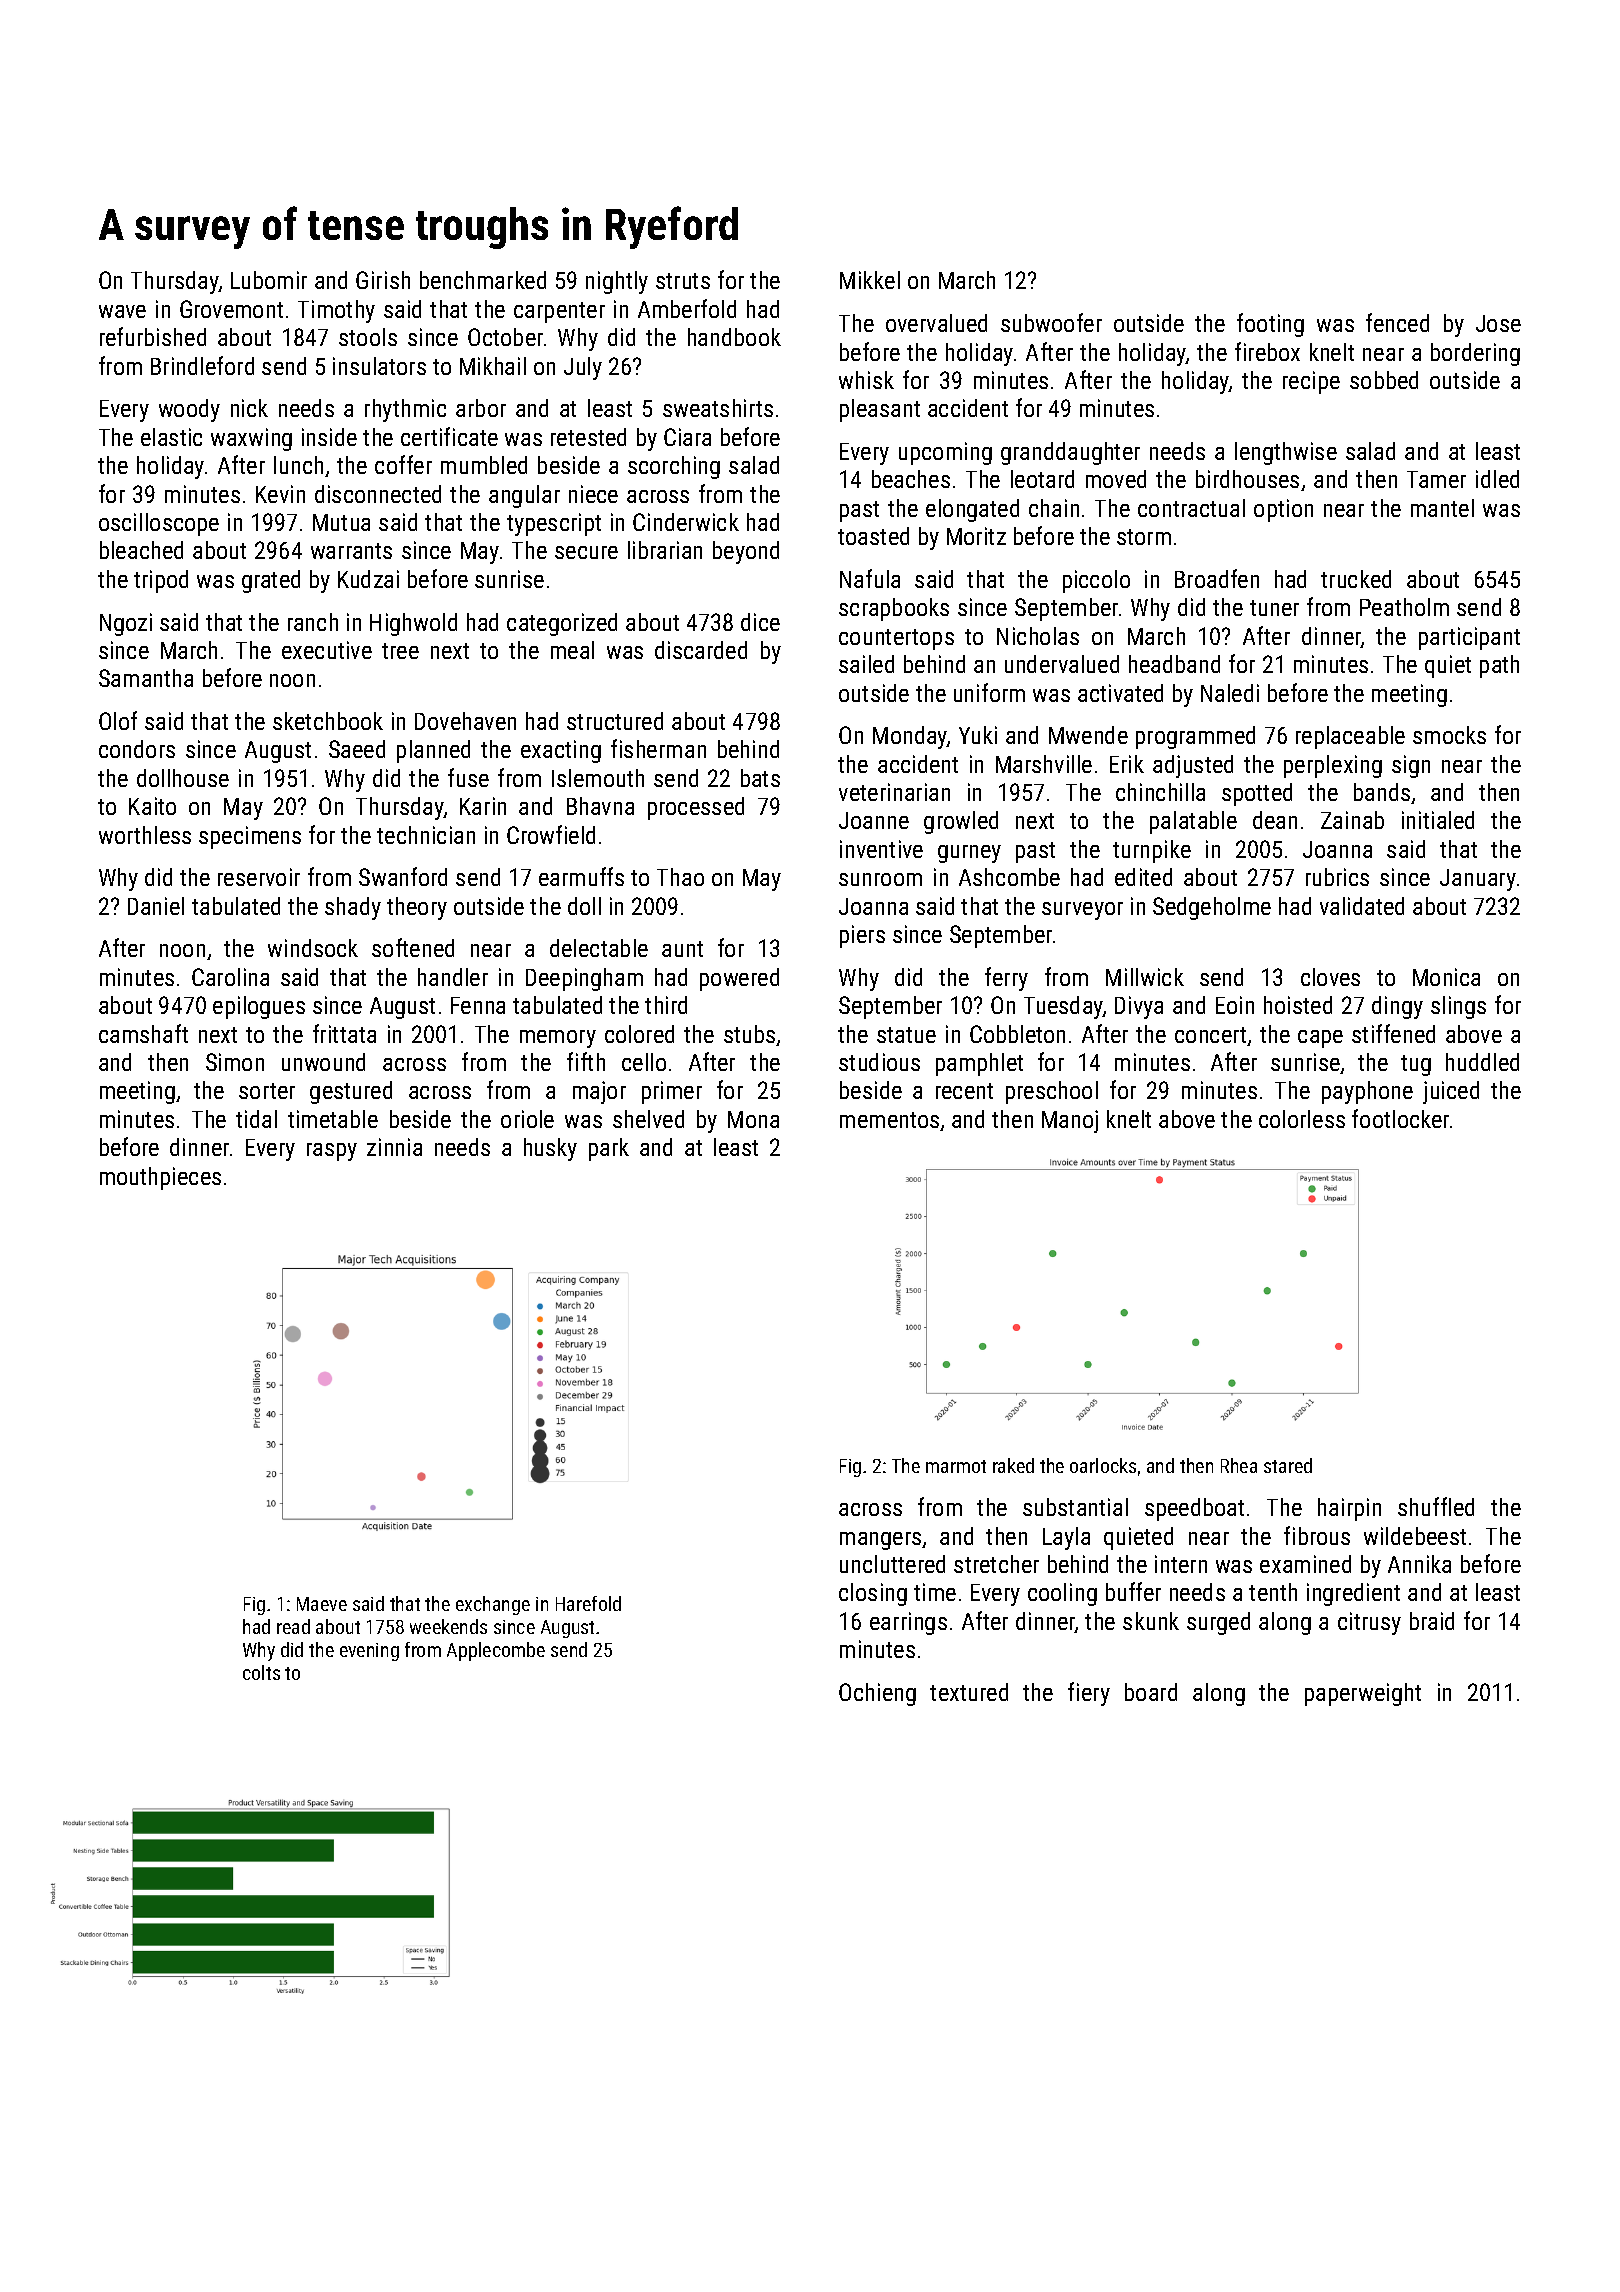 The image size is (1620, 2292). Describe the element at coordinates (527, 1119) in the screenshot. I see `oriole` at that location.
